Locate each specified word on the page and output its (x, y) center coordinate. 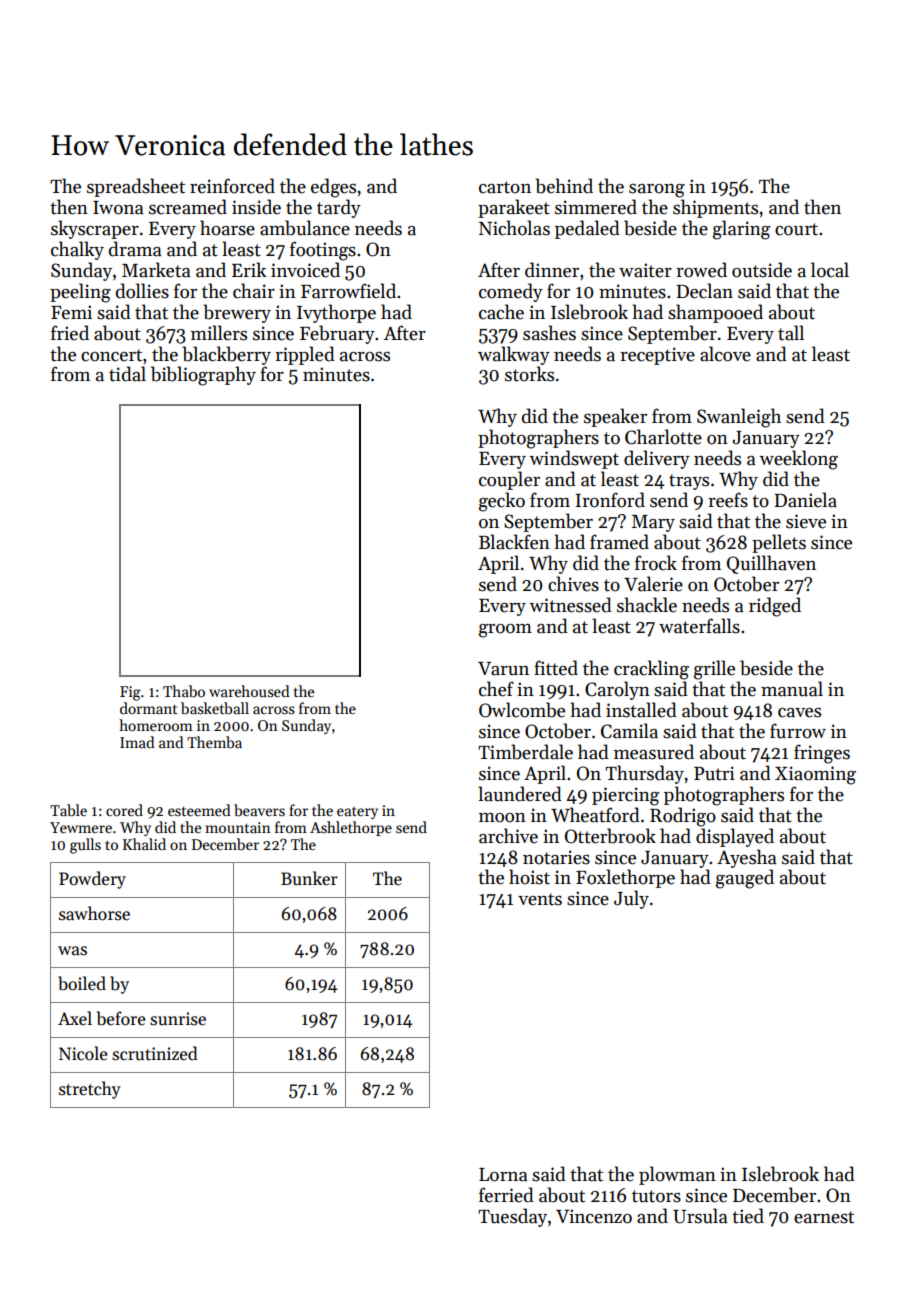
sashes (549, 333)
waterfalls (699, 626)
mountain (238, 827)
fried (70, 333)
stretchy (90, 1090)
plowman (677, 1175)
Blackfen (514, 542)
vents (540, 899)
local (830, 270)
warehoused (249, 691)
